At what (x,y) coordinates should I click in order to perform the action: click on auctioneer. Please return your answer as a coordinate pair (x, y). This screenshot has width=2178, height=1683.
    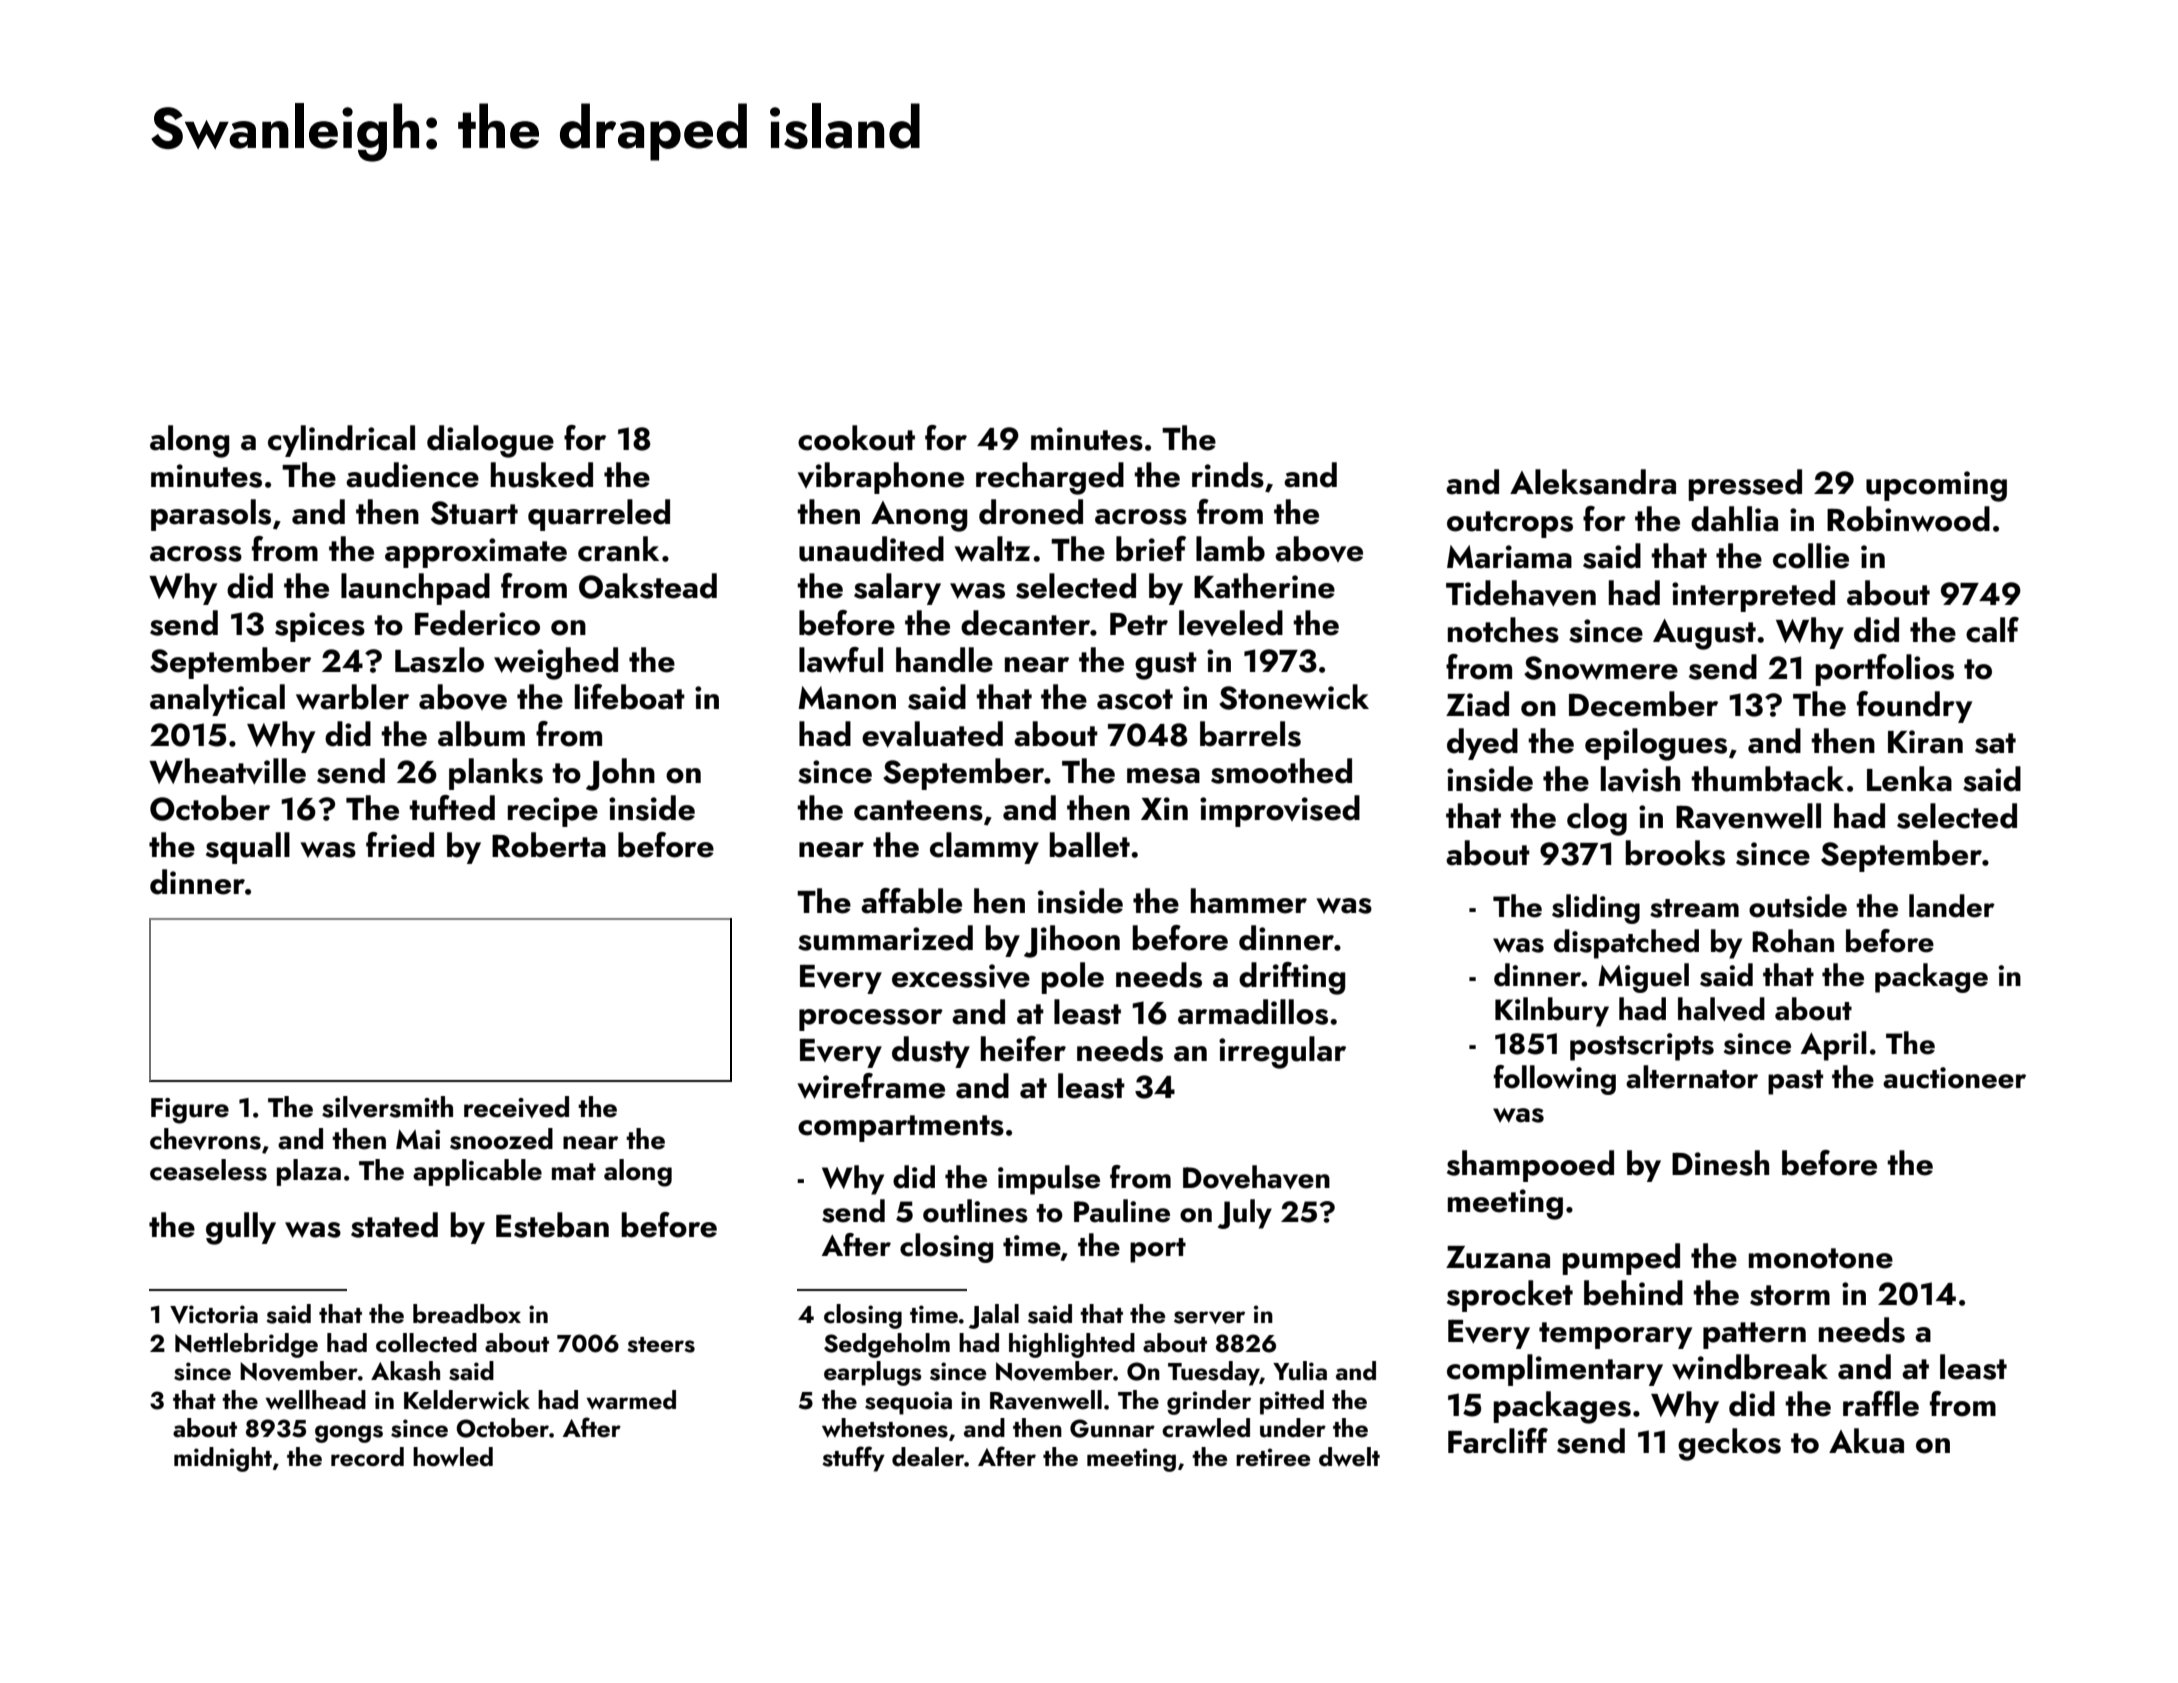
    Looking at the image, I should click on (1954, 1078).
